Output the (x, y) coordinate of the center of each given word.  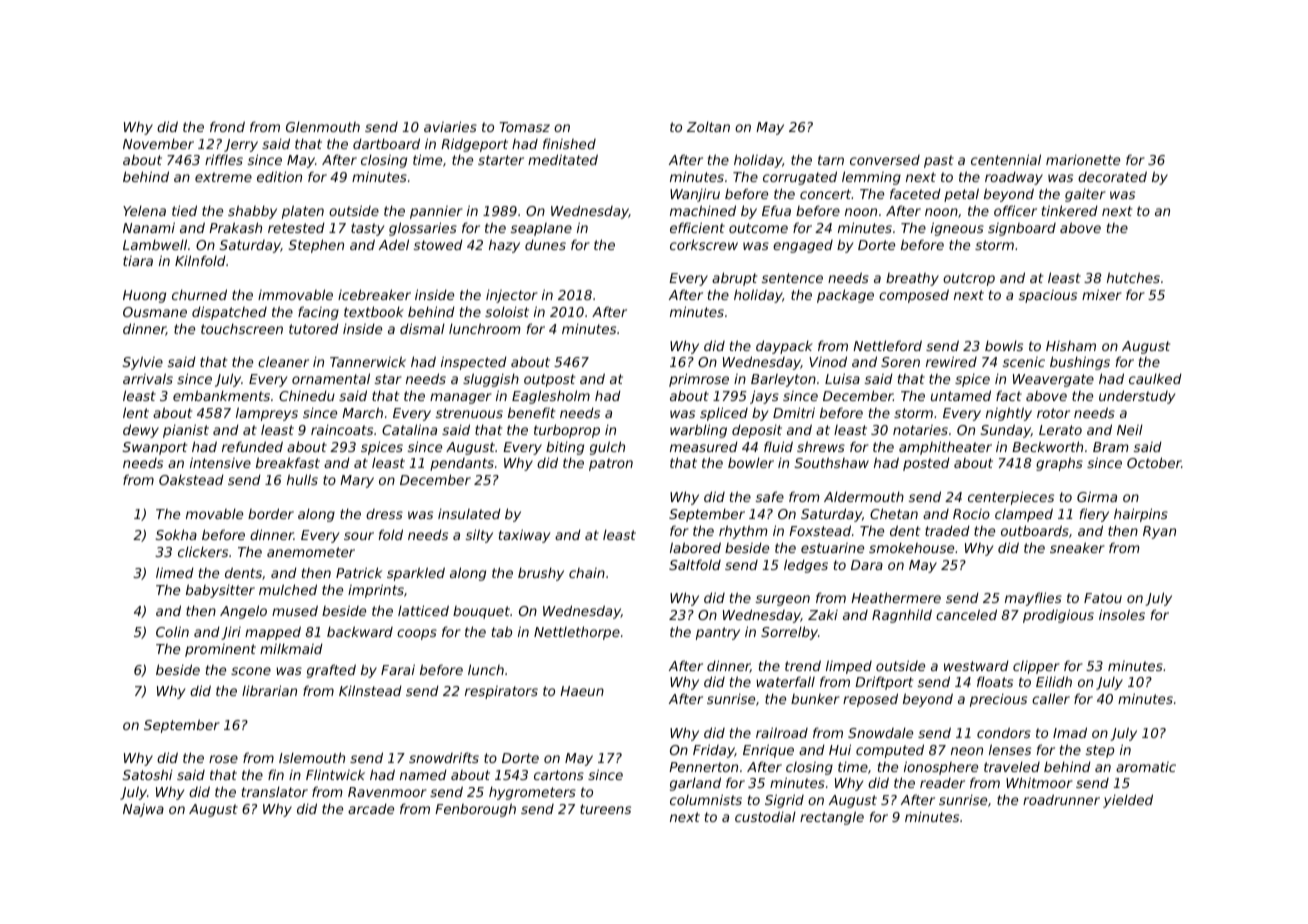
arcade (371, 808)
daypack (784, 347)
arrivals (148, 378)
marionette (1083, 159)
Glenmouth (323, 126)
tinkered (1070, 210)
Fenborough (475, 810)
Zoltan (708, 126)
